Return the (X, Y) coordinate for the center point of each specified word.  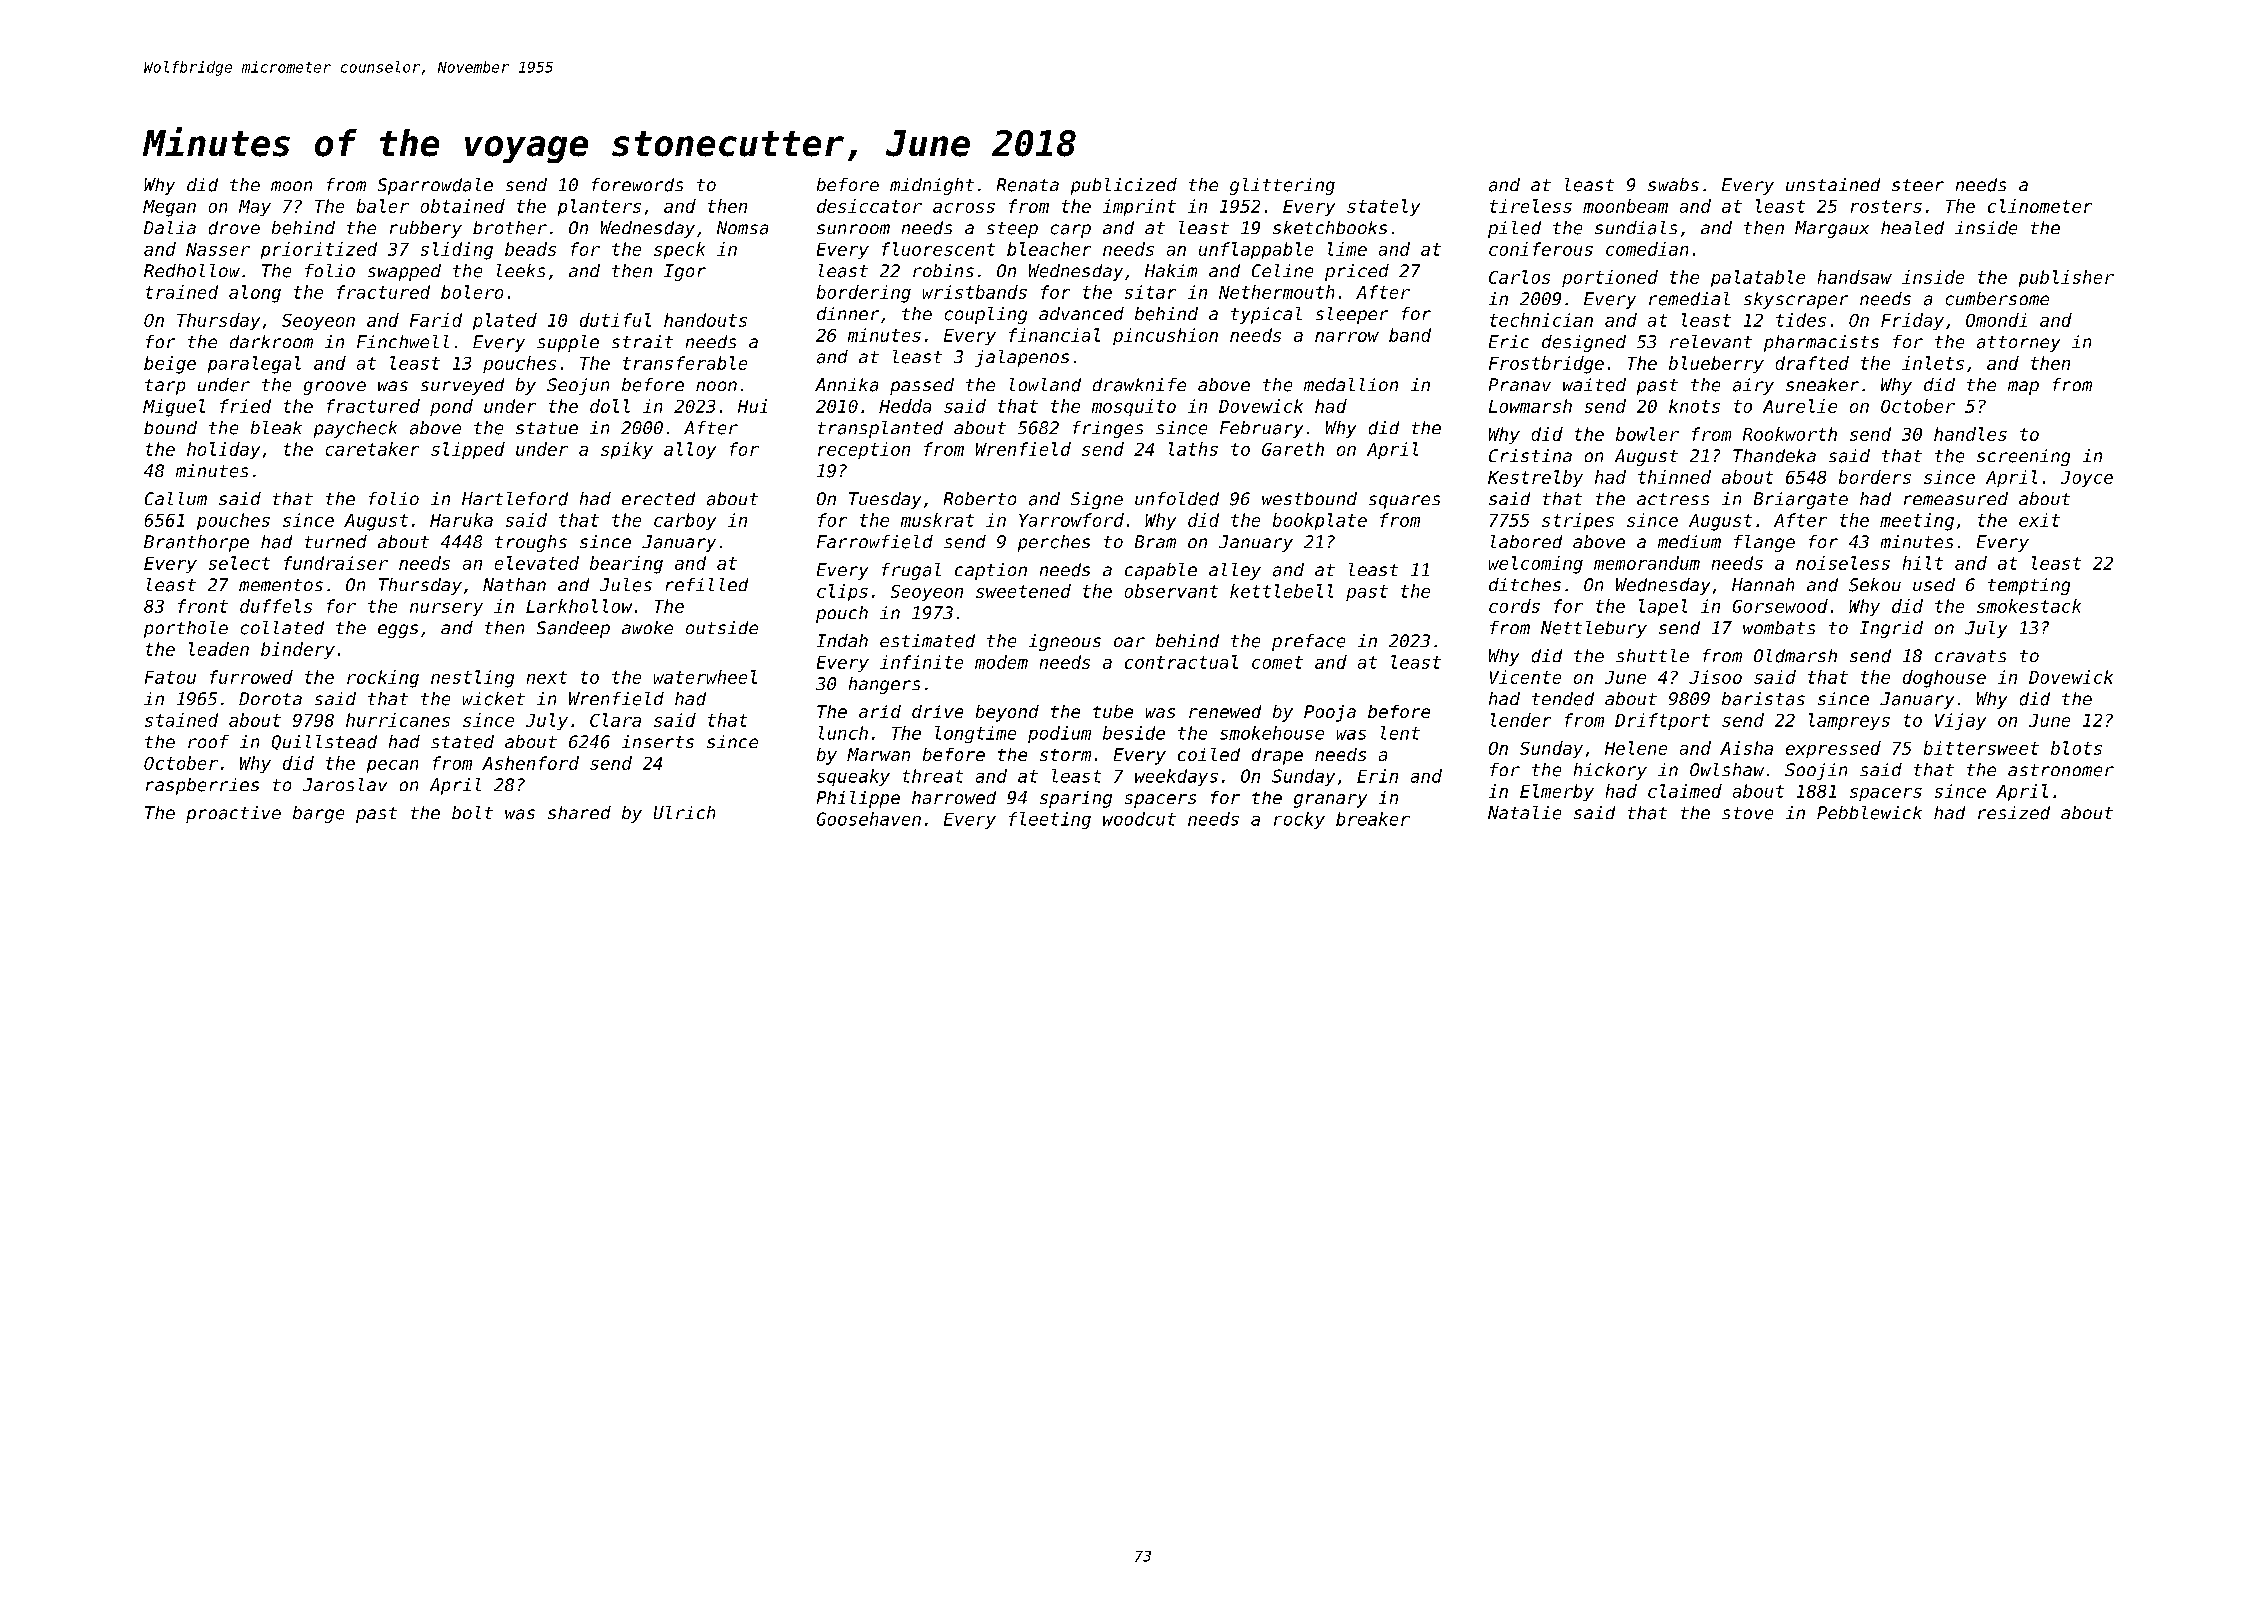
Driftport (1662, 721)
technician (1541, 320)
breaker (1373, 819)
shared (579, 812)
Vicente (1525, 677)
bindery (298, 650)
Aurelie (1800, 406)
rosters (1886, 206)
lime (1347, 249)
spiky (627, 450)
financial (1054, 335)
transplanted (880, 429)
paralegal (254, 365)
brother (510, 228)
